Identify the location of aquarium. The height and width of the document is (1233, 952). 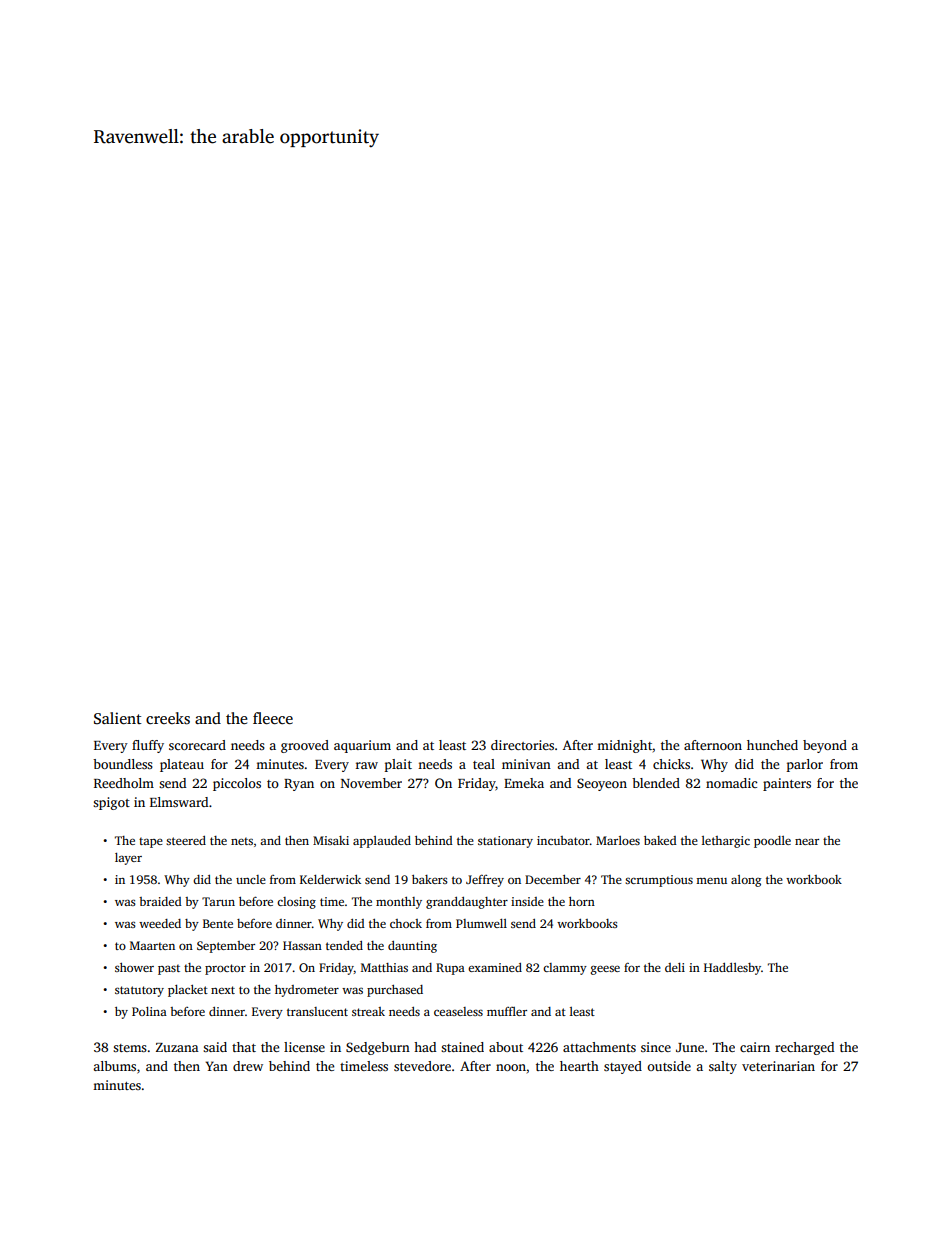
(362, 746).
